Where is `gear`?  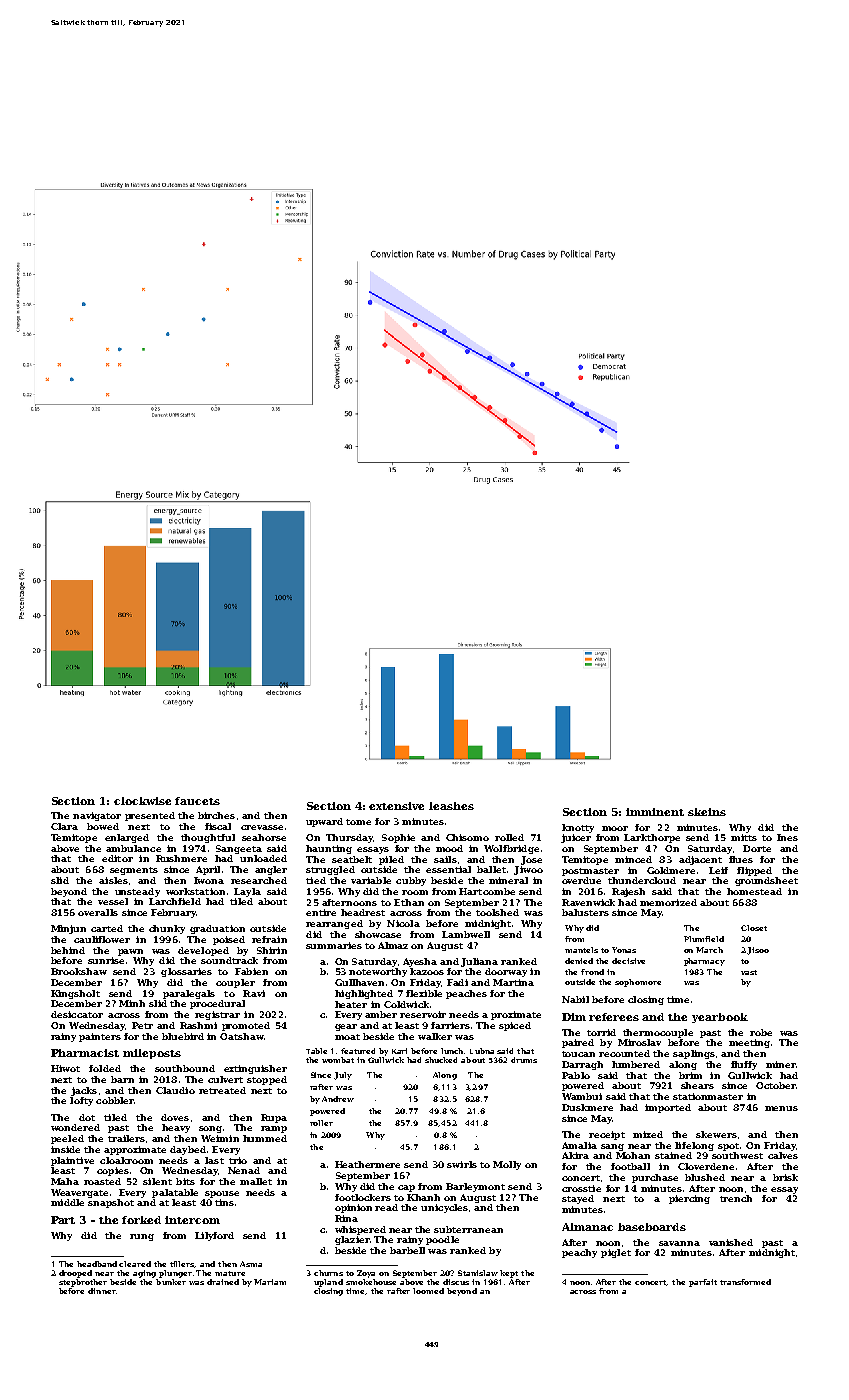
gear is located at coordinates (346, 1027).
